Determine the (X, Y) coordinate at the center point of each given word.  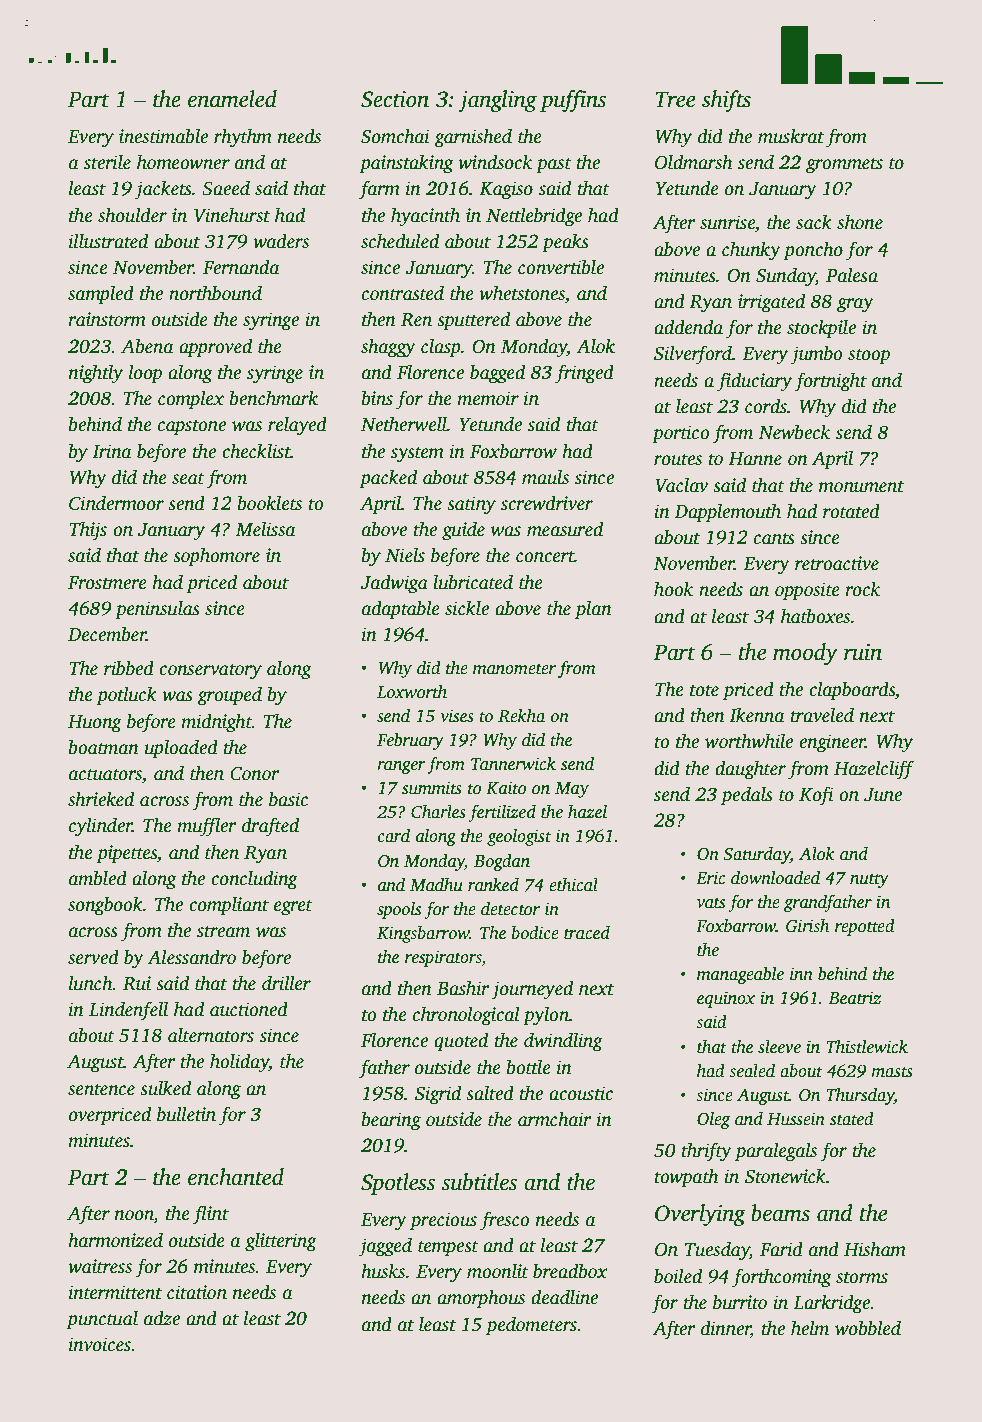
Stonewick (785, 1176)
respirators (443, 958)
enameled (232, 99)
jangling (497, 101)
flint (211, 1215)
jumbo (816, 355)
